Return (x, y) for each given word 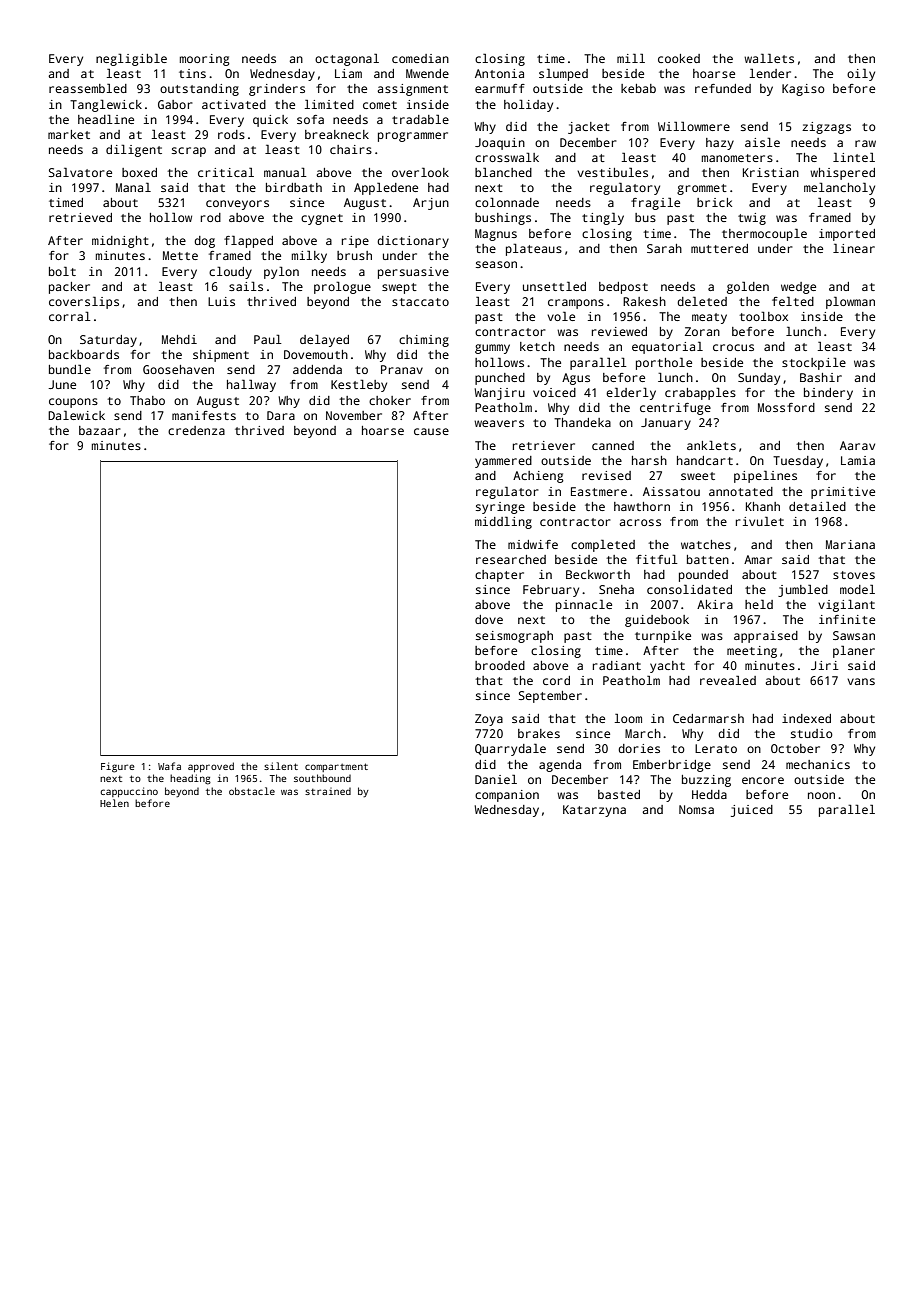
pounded (703, 576)
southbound (322, 778)
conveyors (237, 205)
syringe (500, 508)
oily (861, 75)
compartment (336, 767)
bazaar (100, 430)
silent (281, 766)
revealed (728, 680)
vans (861, 681)
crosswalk (507, 157)
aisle (762, 142)
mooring (205, 60)
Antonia (499, 73)
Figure (118, 767)
